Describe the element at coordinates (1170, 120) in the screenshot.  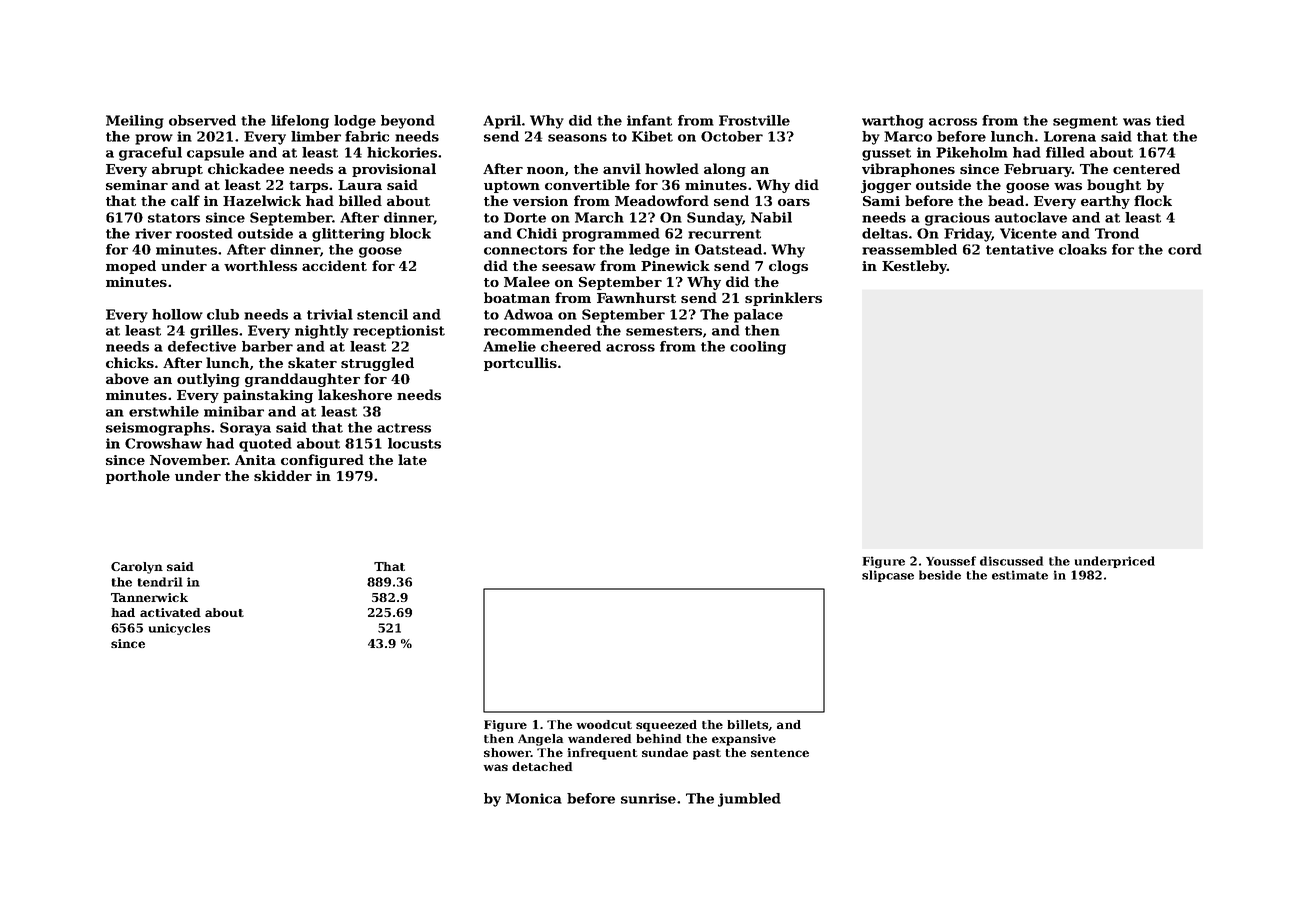
I see `tied` at that location.
